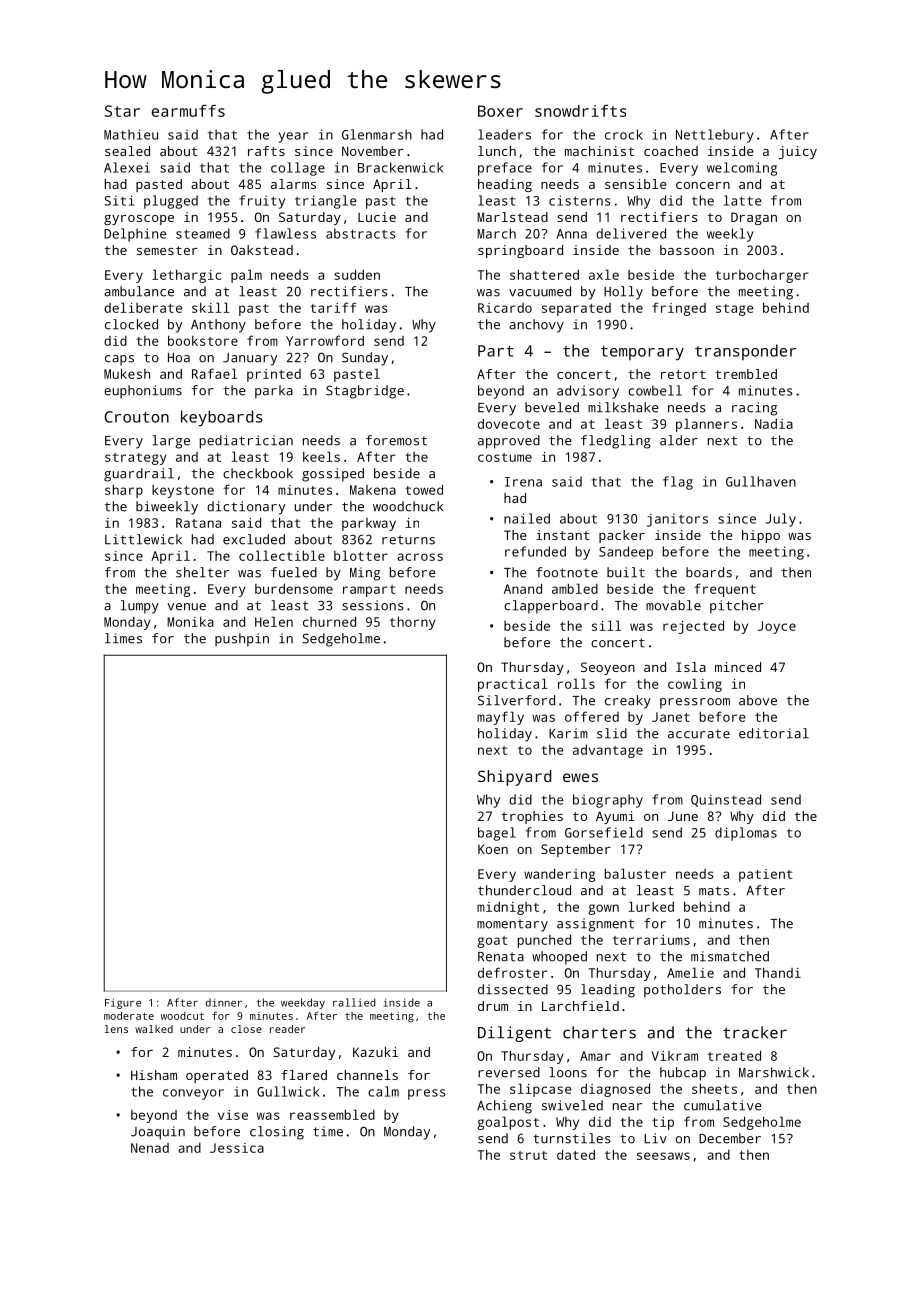 Image resolution: width=924 pixels, height=1308 pixels. Describe the element at coordinates (679, 309) in the screenshot. I see `fringed` at that location.
